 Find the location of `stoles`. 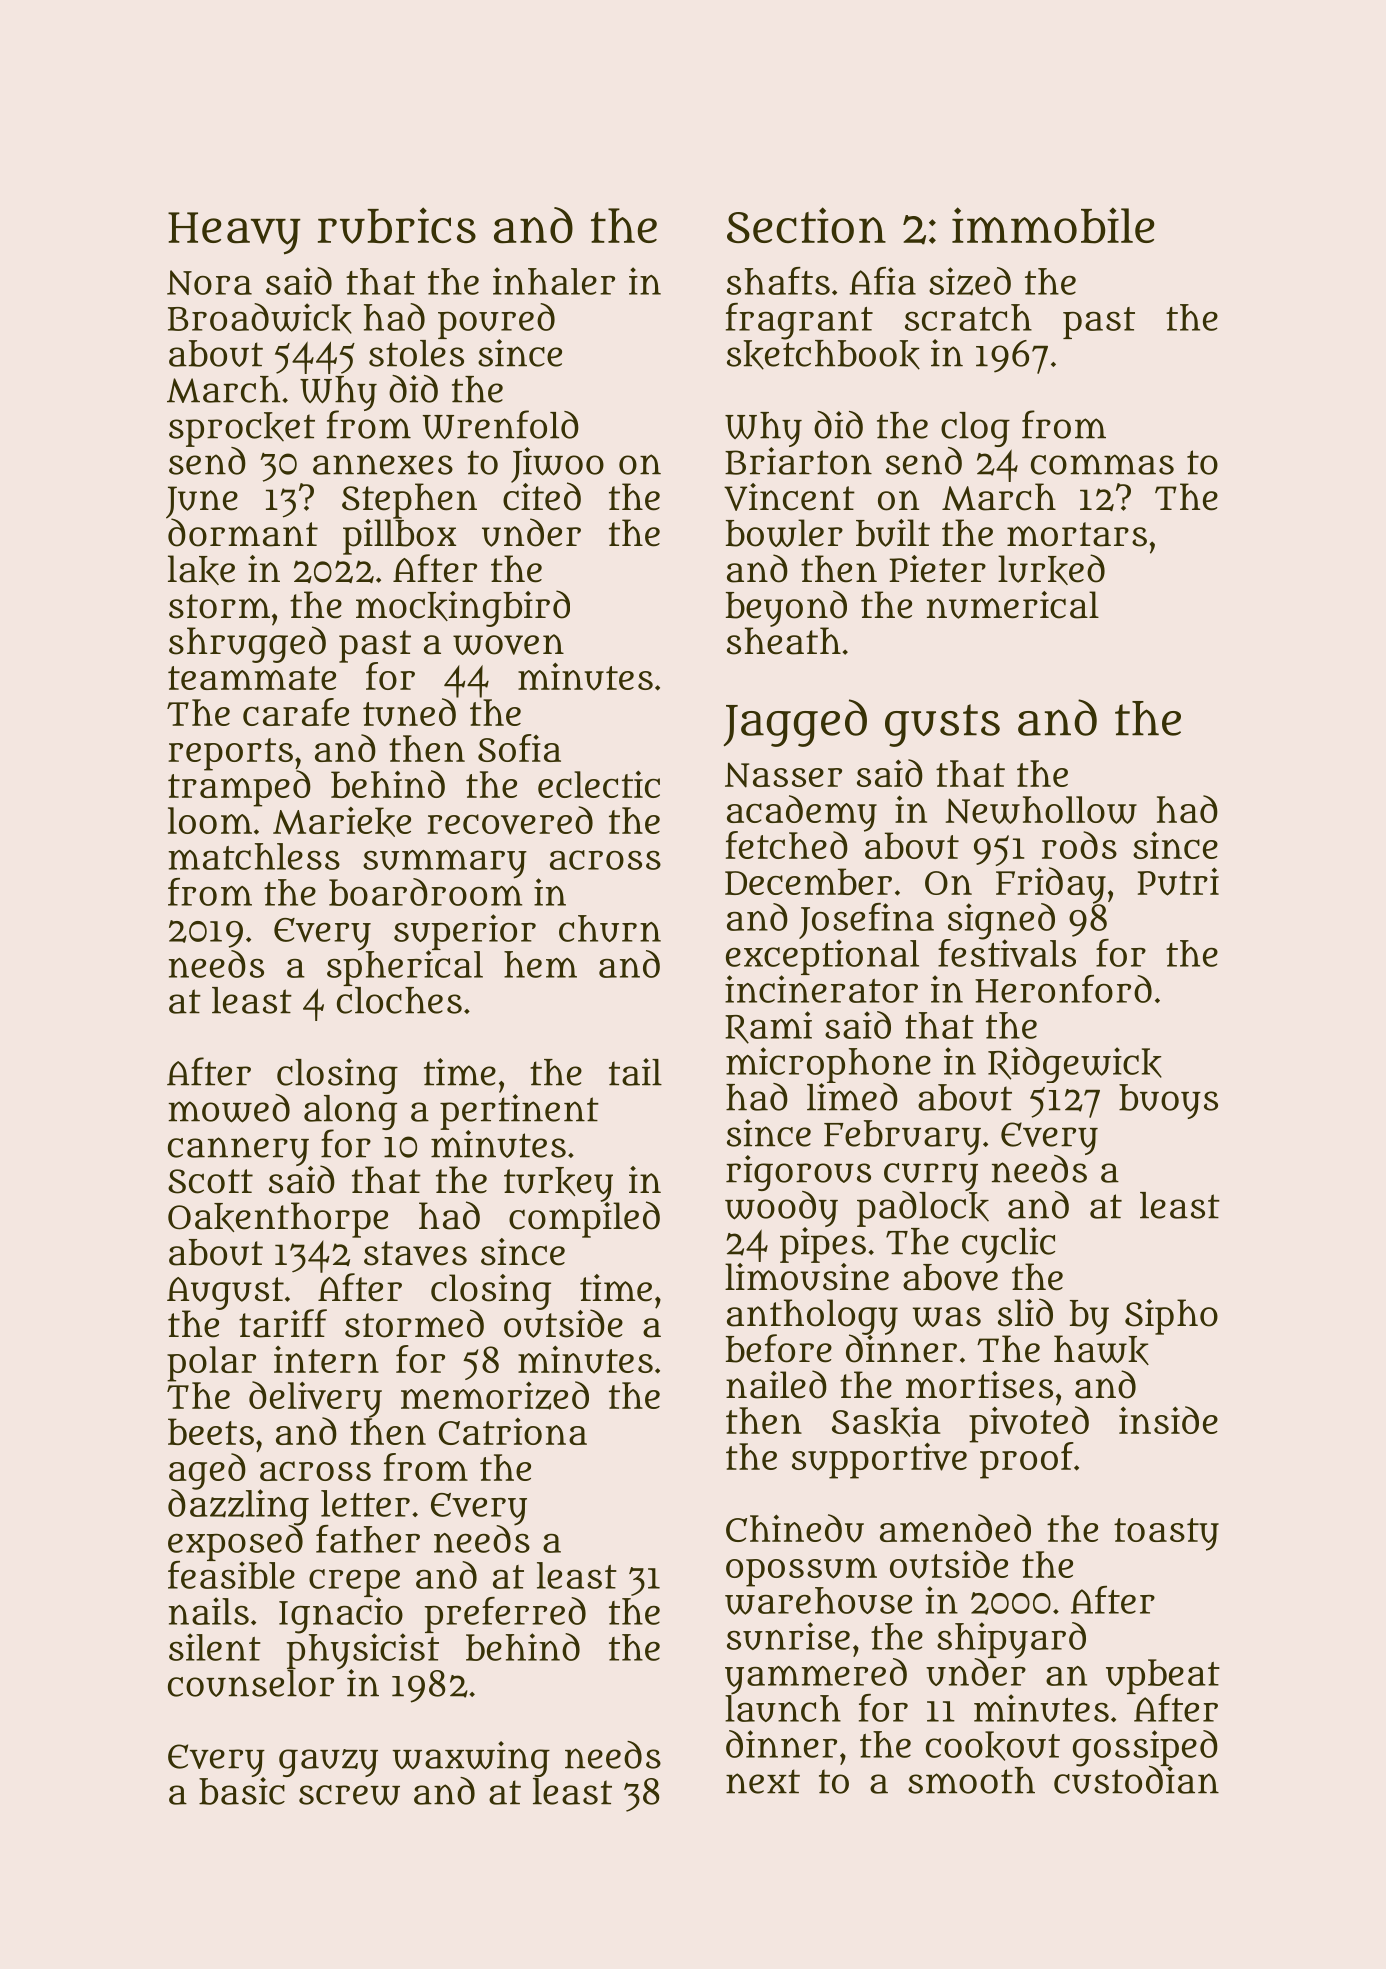

stoles is located at coordinates (416, 353).
